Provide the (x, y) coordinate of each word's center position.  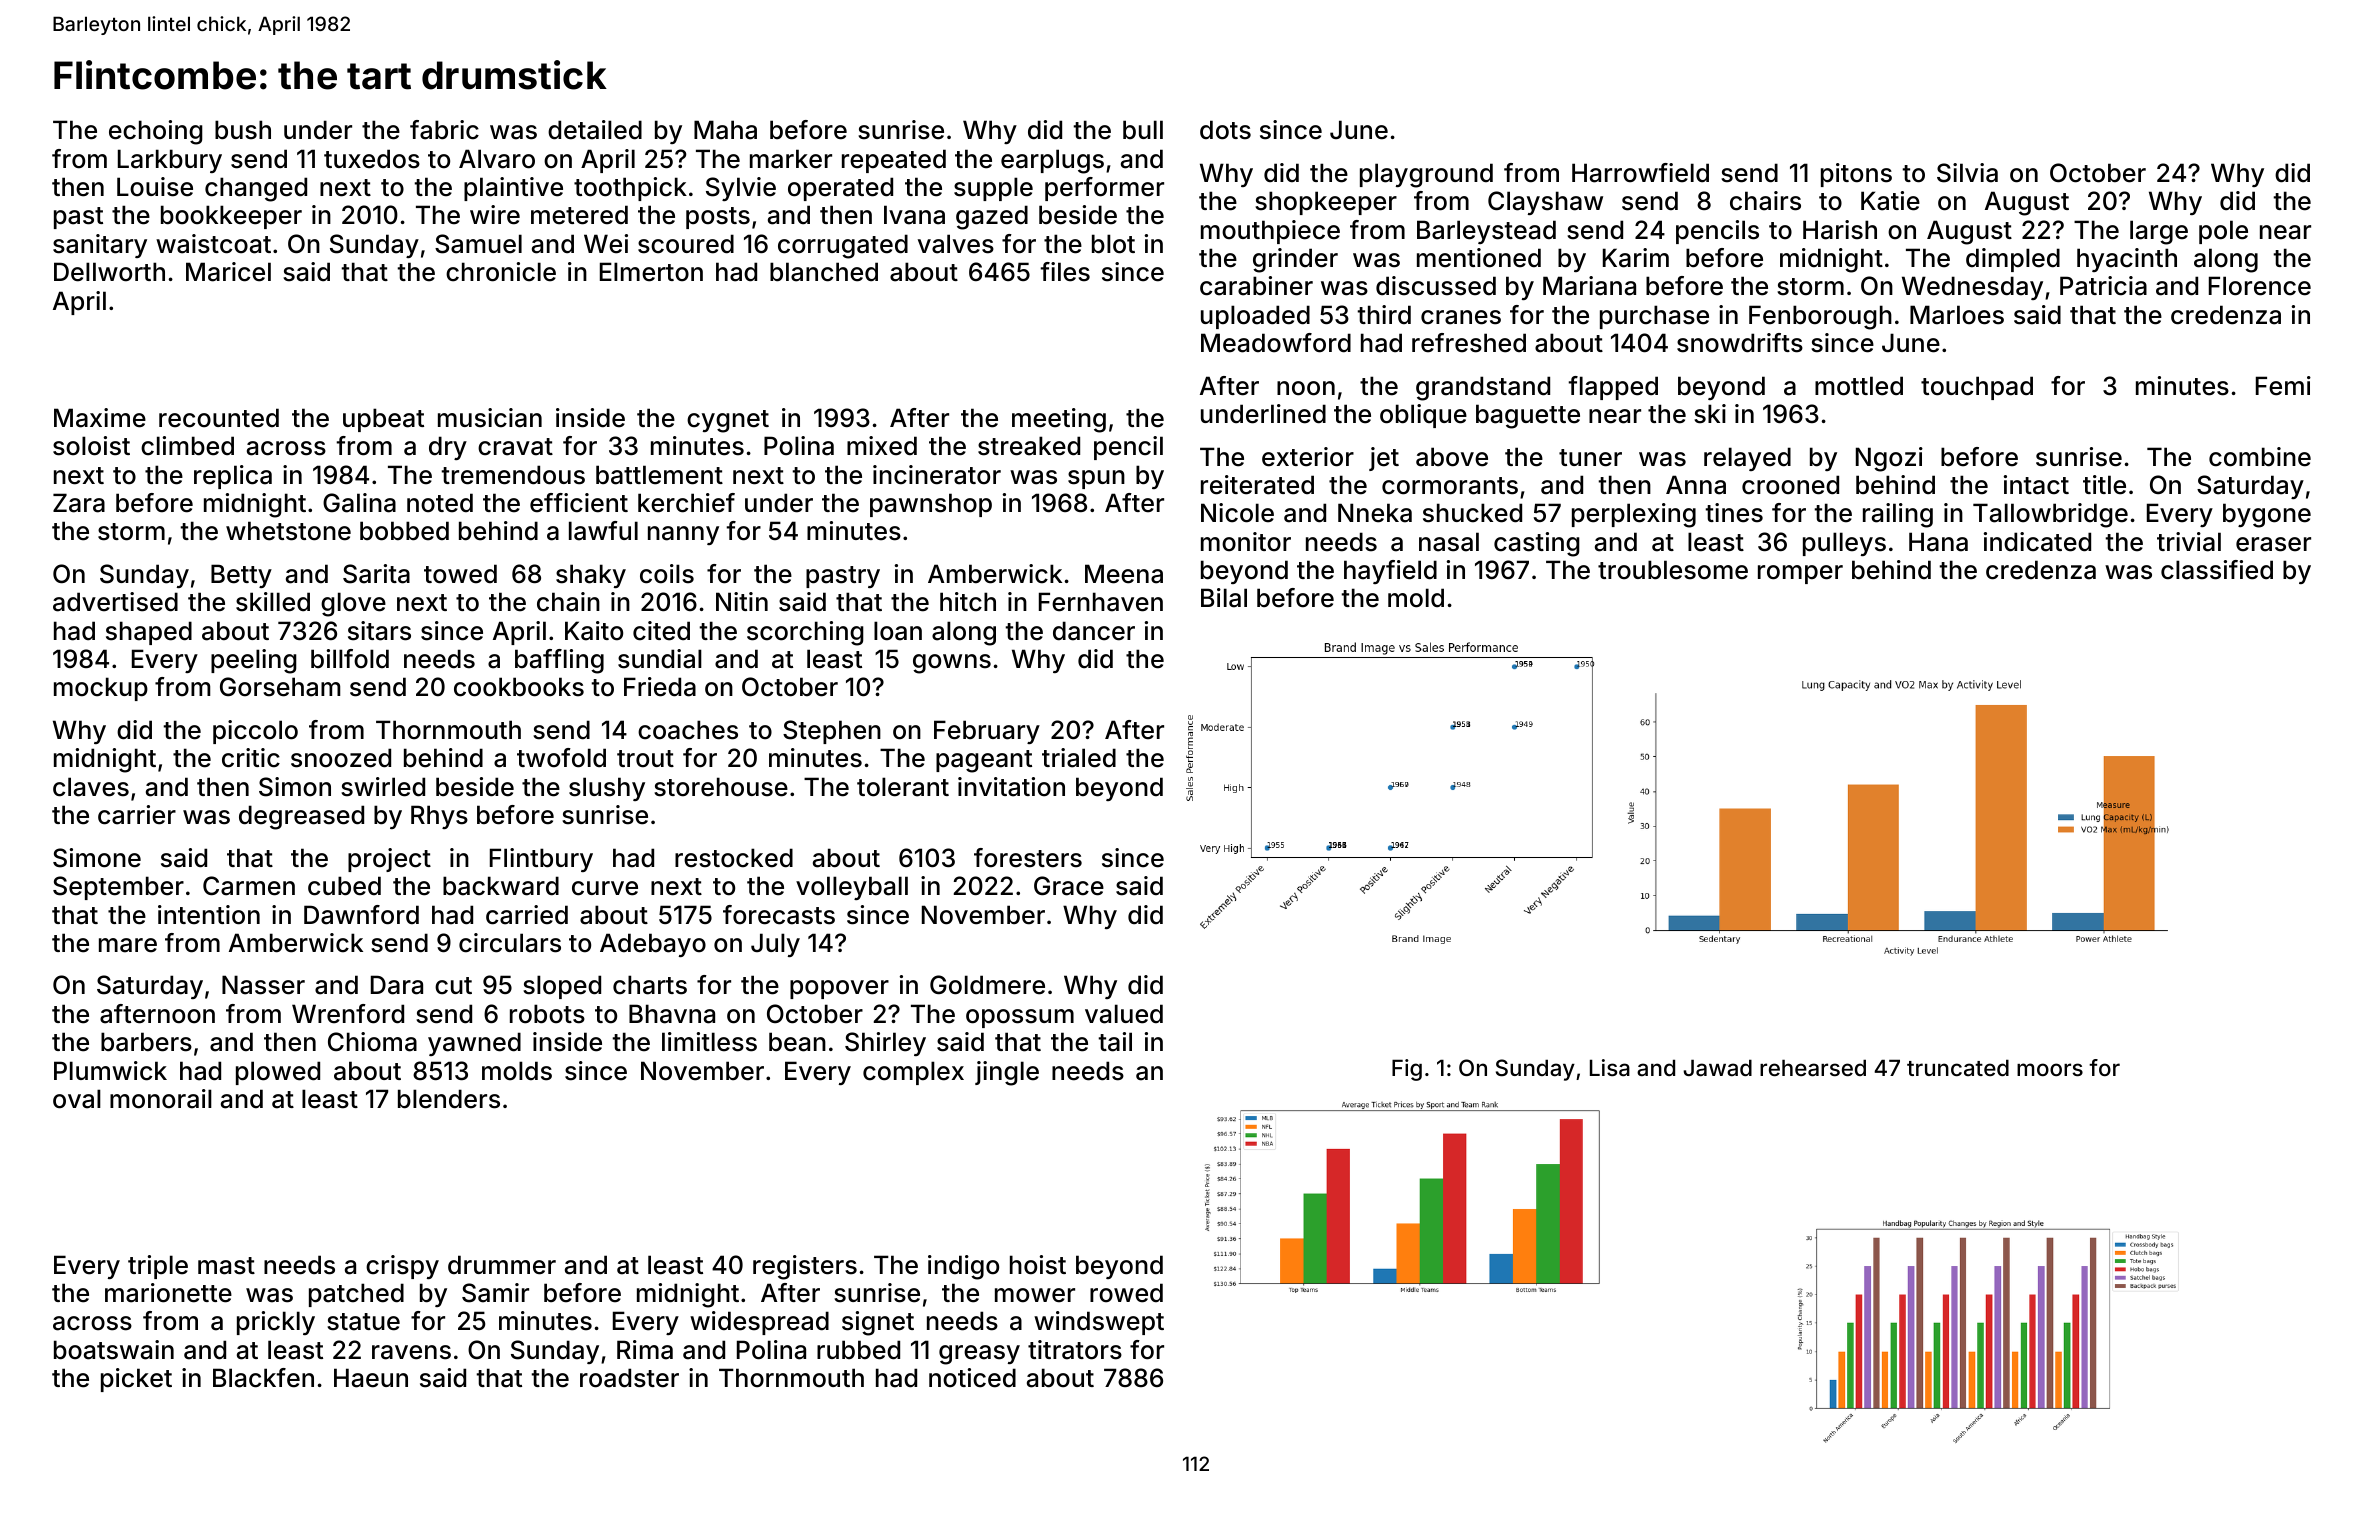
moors (2050, 1069)
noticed (972, 1378)
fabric (444, 130)
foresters (1028, 858)
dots (1225, 130)
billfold (350, 659)
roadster (629, 1378)
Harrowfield (1640, 173)
